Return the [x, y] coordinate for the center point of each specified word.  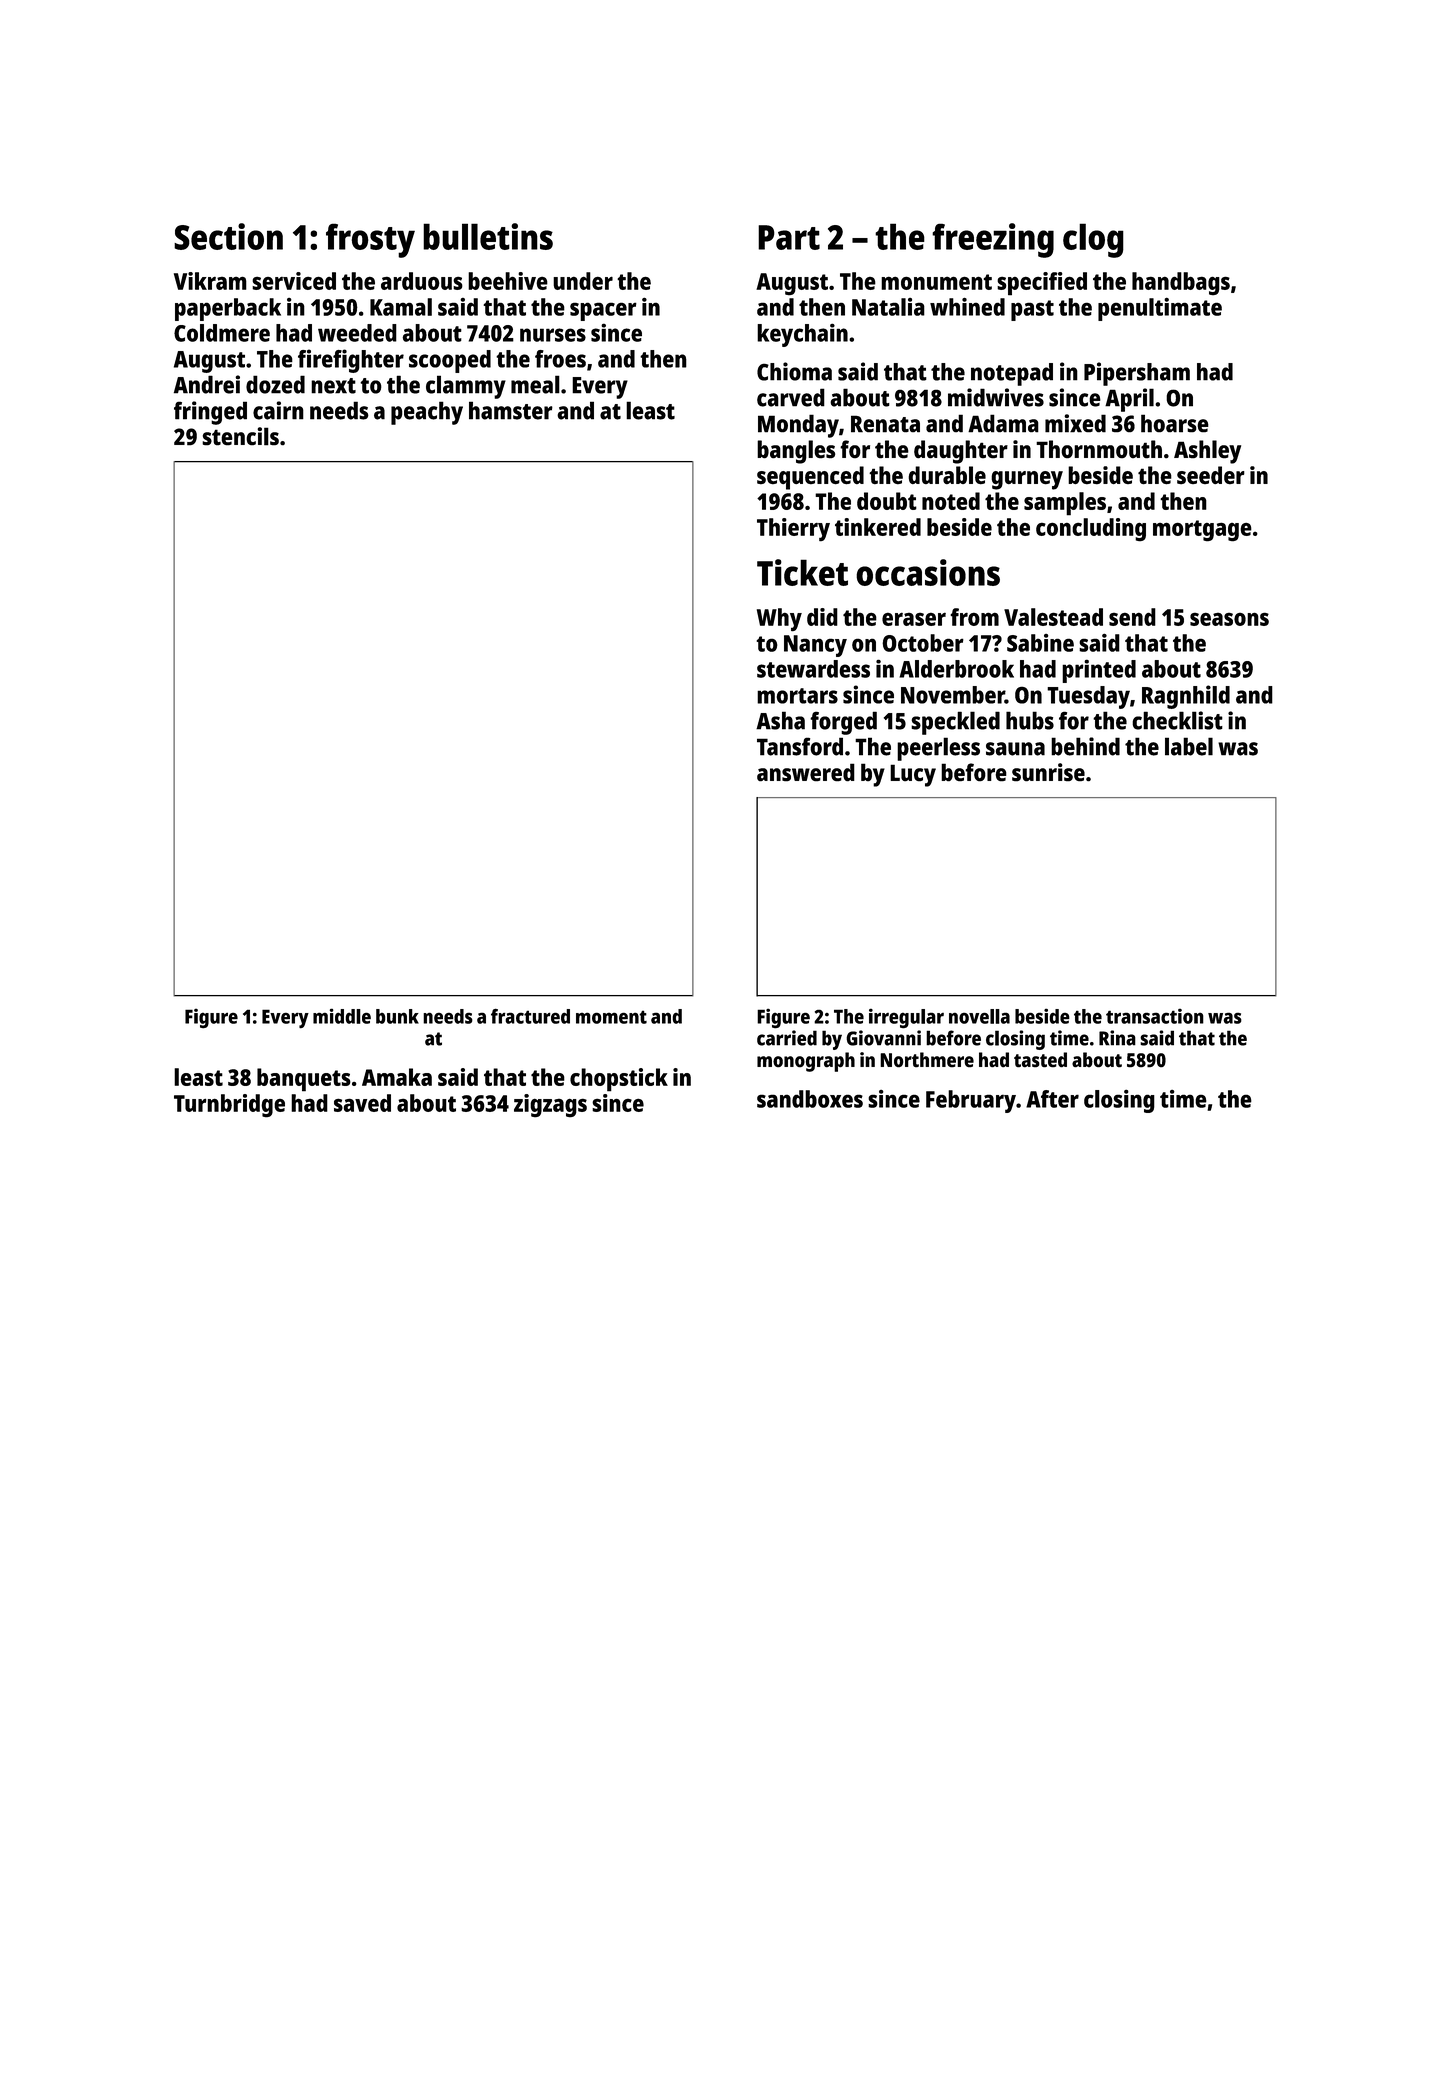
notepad [1012, 374]
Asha [780, 720]
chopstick [619, 1080]
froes [560, 359]
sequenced [810, 478]
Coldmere [222, 333]
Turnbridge [229, 1106]
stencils [240, 436]
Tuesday [1088, 697]
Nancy [815, 646]
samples [1065, 504]
